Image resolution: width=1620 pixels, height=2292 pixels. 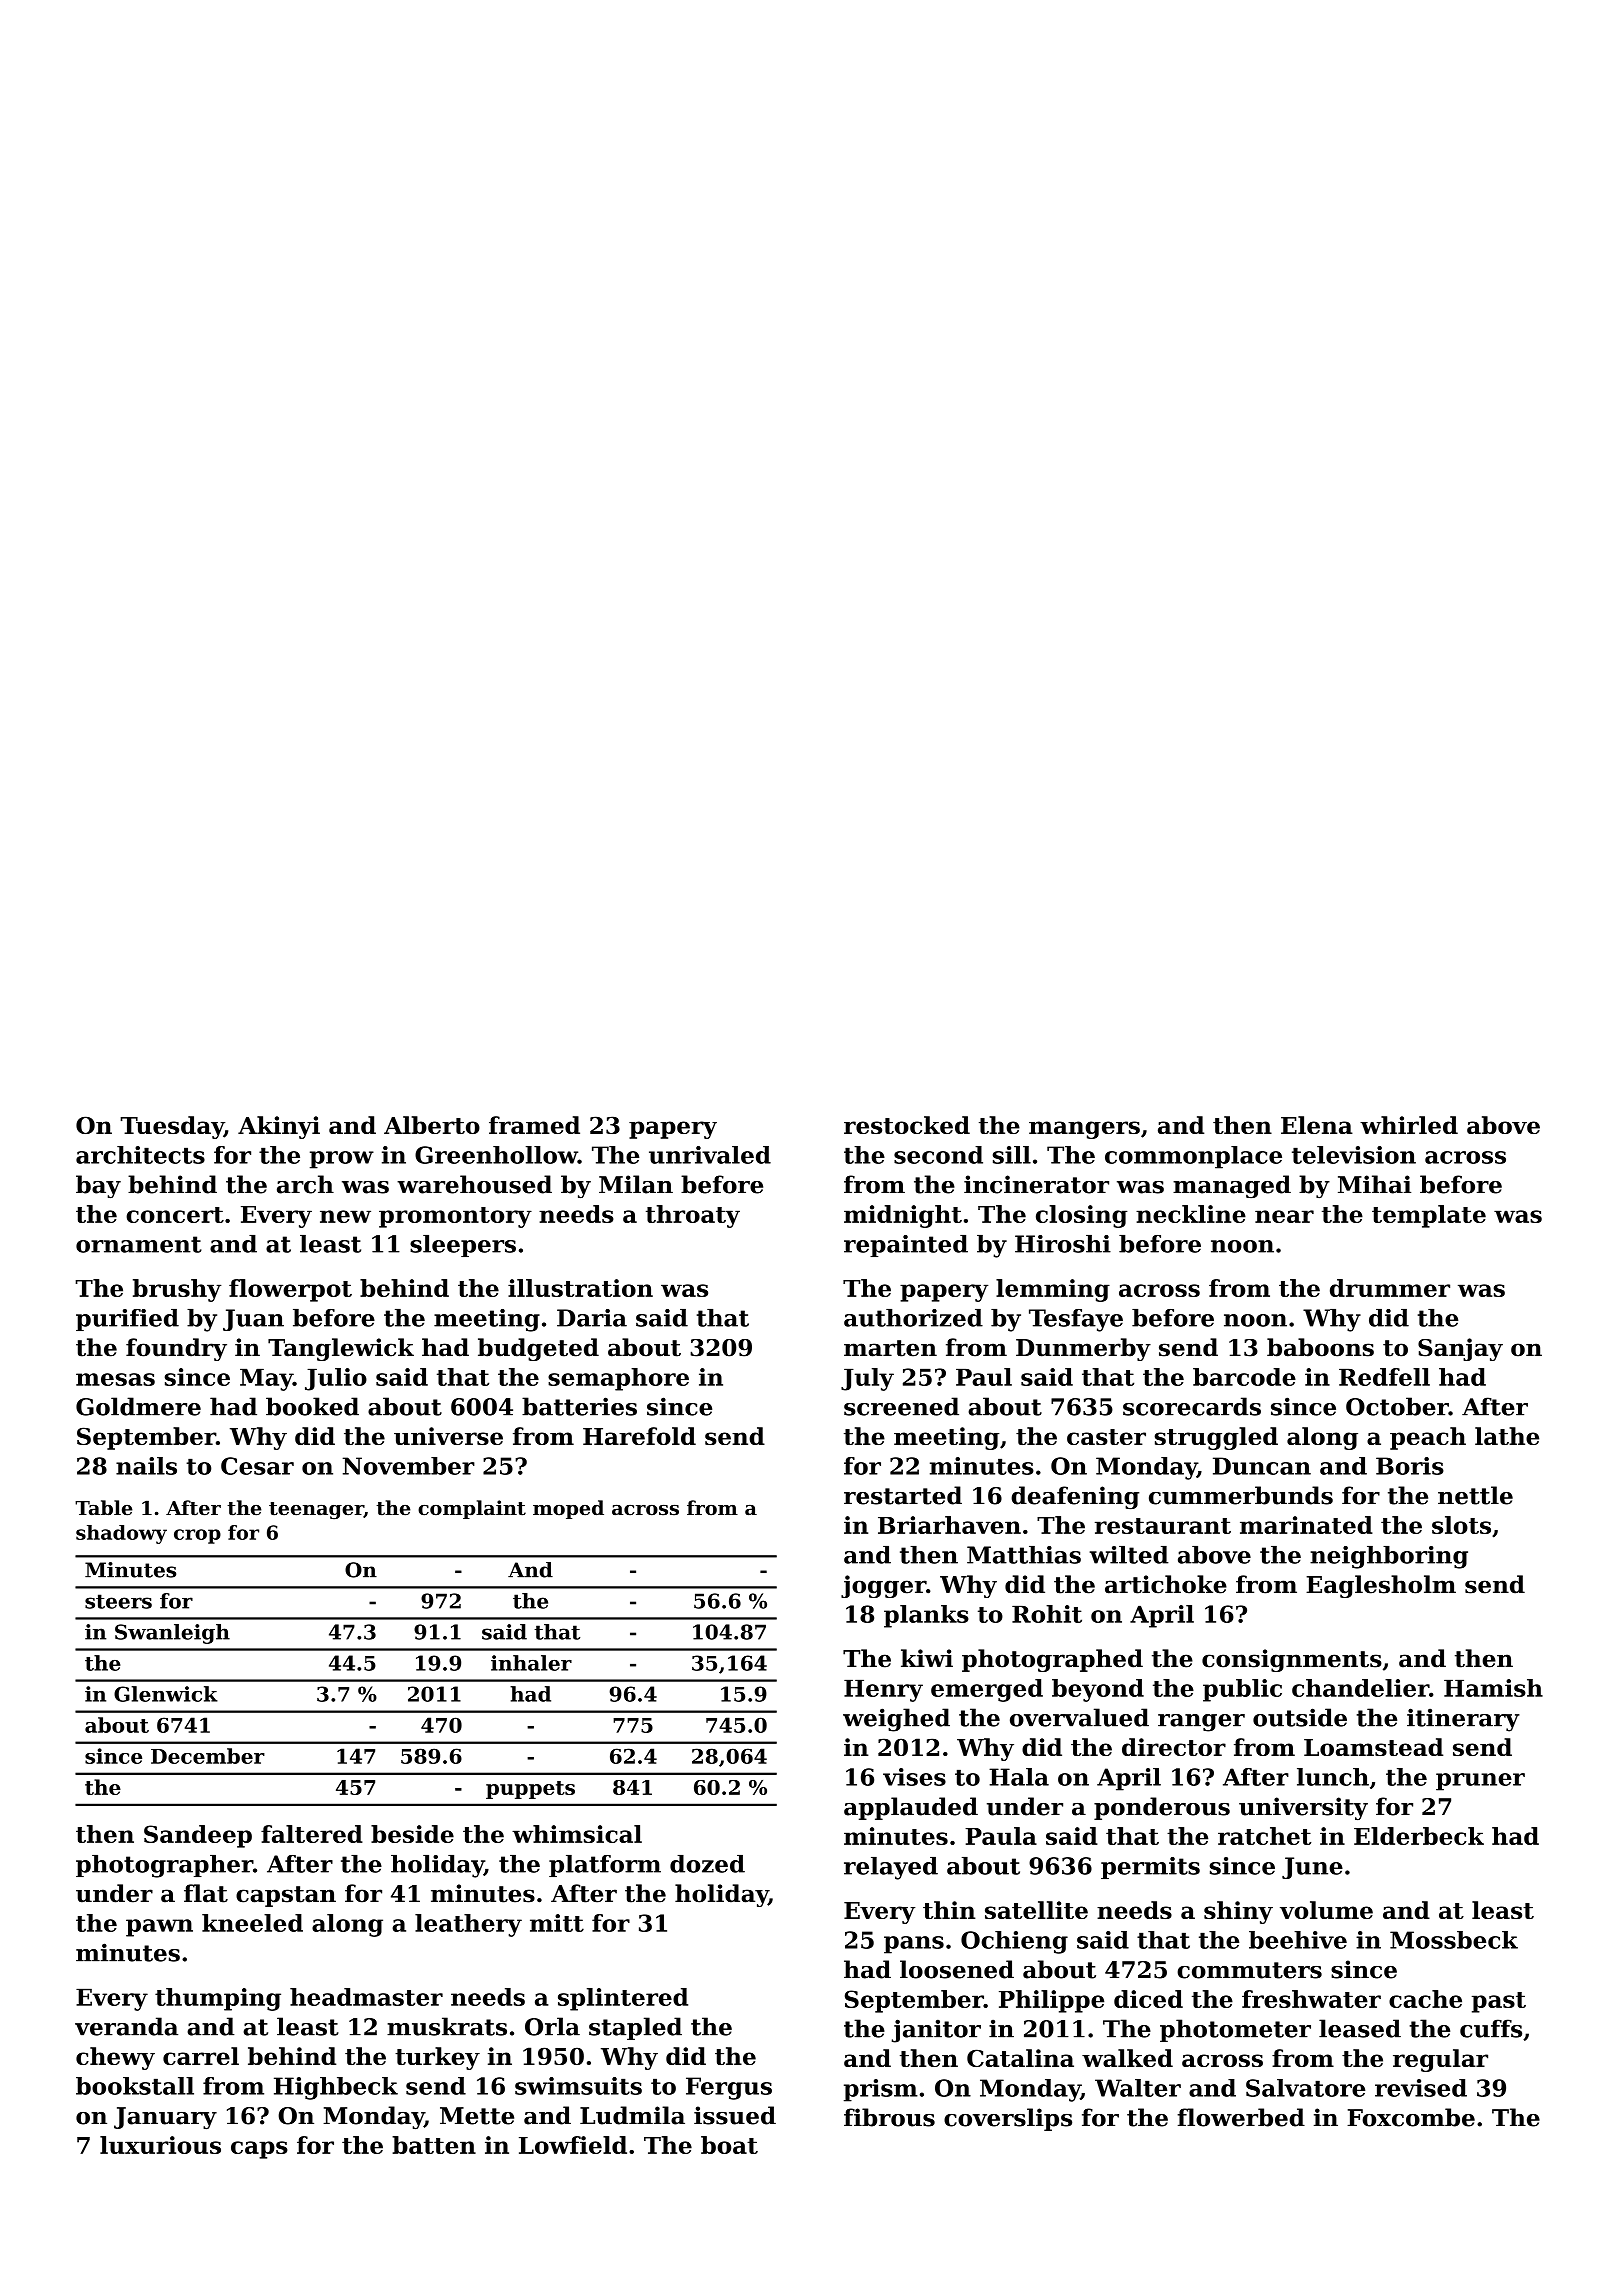 What do you see at coordinates (1303, 1808) in the image?
I see `university` at bounding box center [1303, 1808].
